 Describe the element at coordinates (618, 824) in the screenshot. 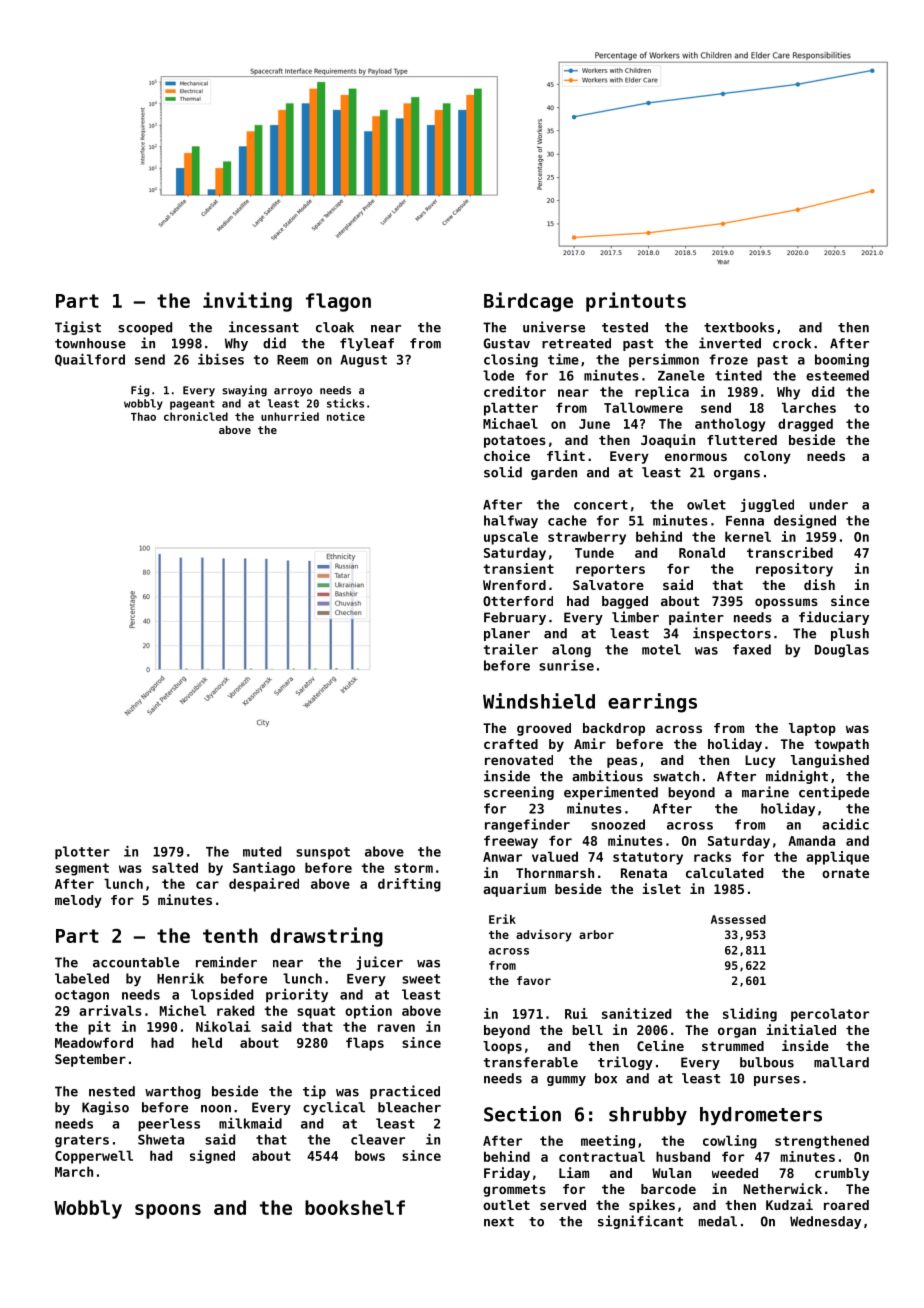

I see `snoozed` at that location.
